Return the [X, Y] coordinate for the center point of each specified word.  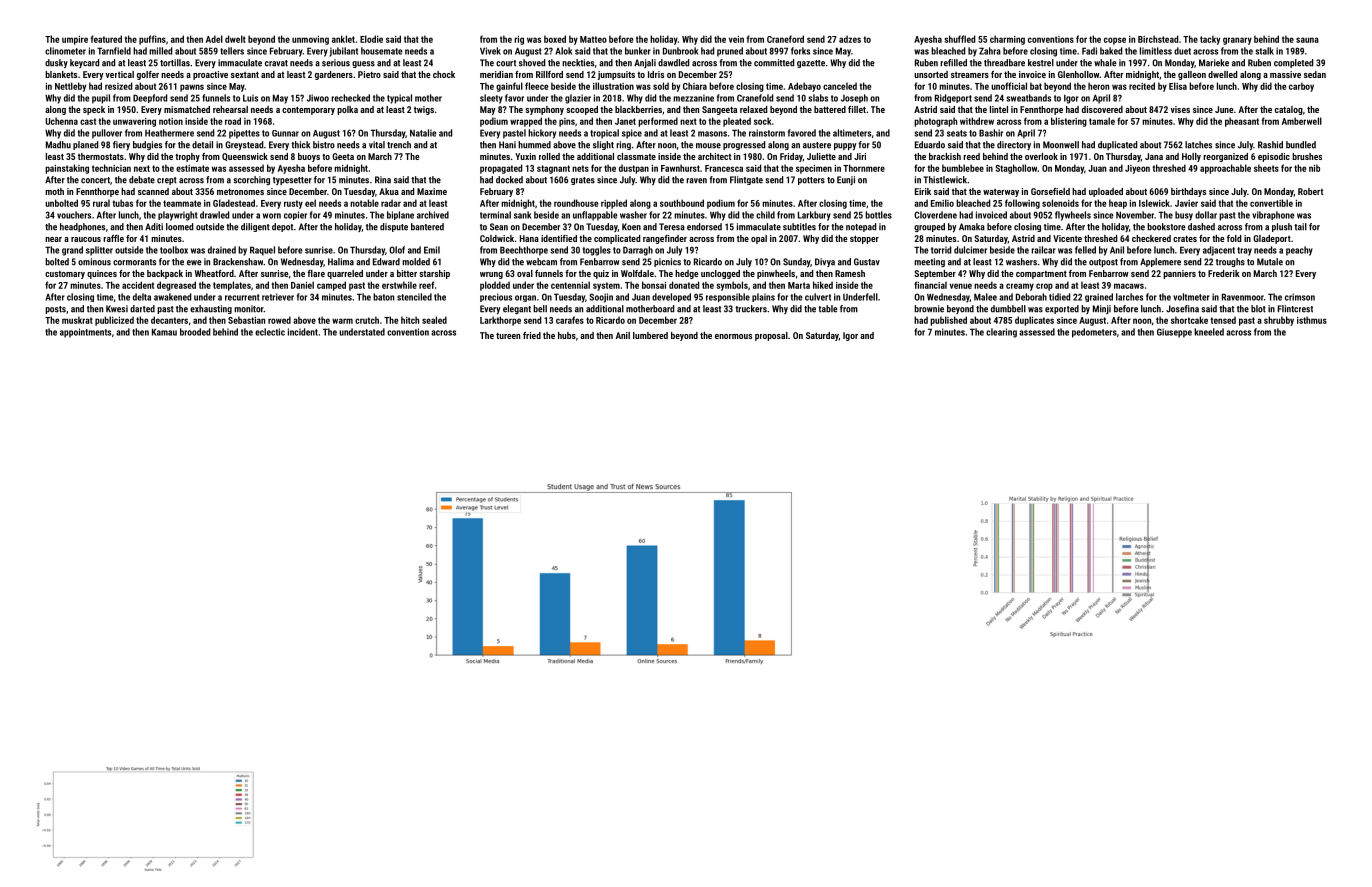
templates [232, 286]
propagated [501, 169]
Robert [1310, 191]
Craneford [785, 39]
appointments [85, 333]
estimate [192, 168]
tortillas [175, 63]
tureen [508, 335]
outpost [1103, 263]
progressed [744, 145]
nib [1314, 168]
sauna [1307, 40]
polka [347, 110]
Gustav [867, 262]
